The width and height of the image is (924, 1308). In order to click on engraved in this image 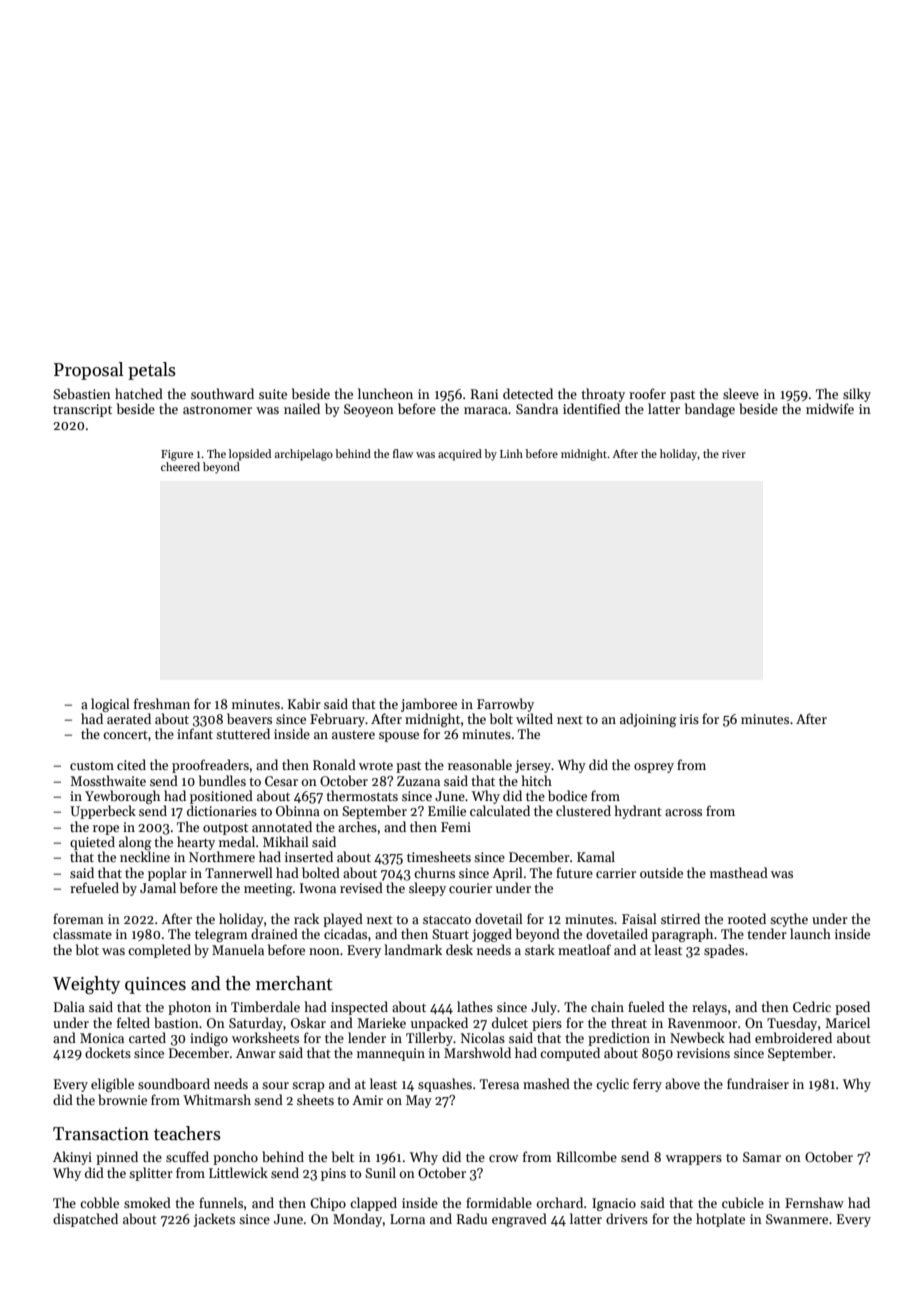, I will do `click(519, 1220)`.
